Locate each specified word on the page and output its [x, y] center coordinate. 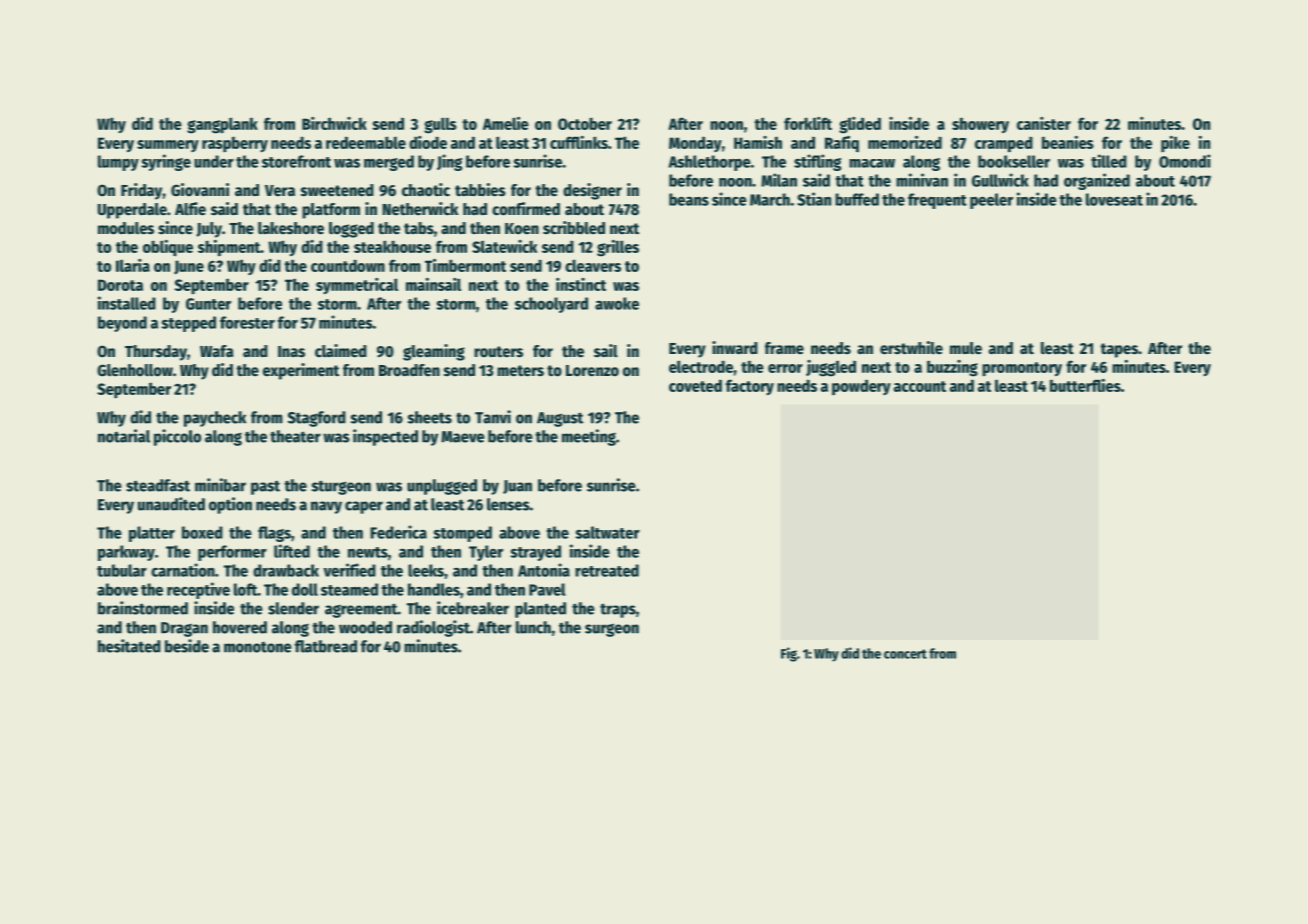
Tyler [486, 553]
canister [1044, 123]
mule [966, 348]
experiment [301, 371]
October [585, 123]
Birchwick [334, 123]
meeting [589, 437]
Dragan [184, 629]
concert [905, 654]
